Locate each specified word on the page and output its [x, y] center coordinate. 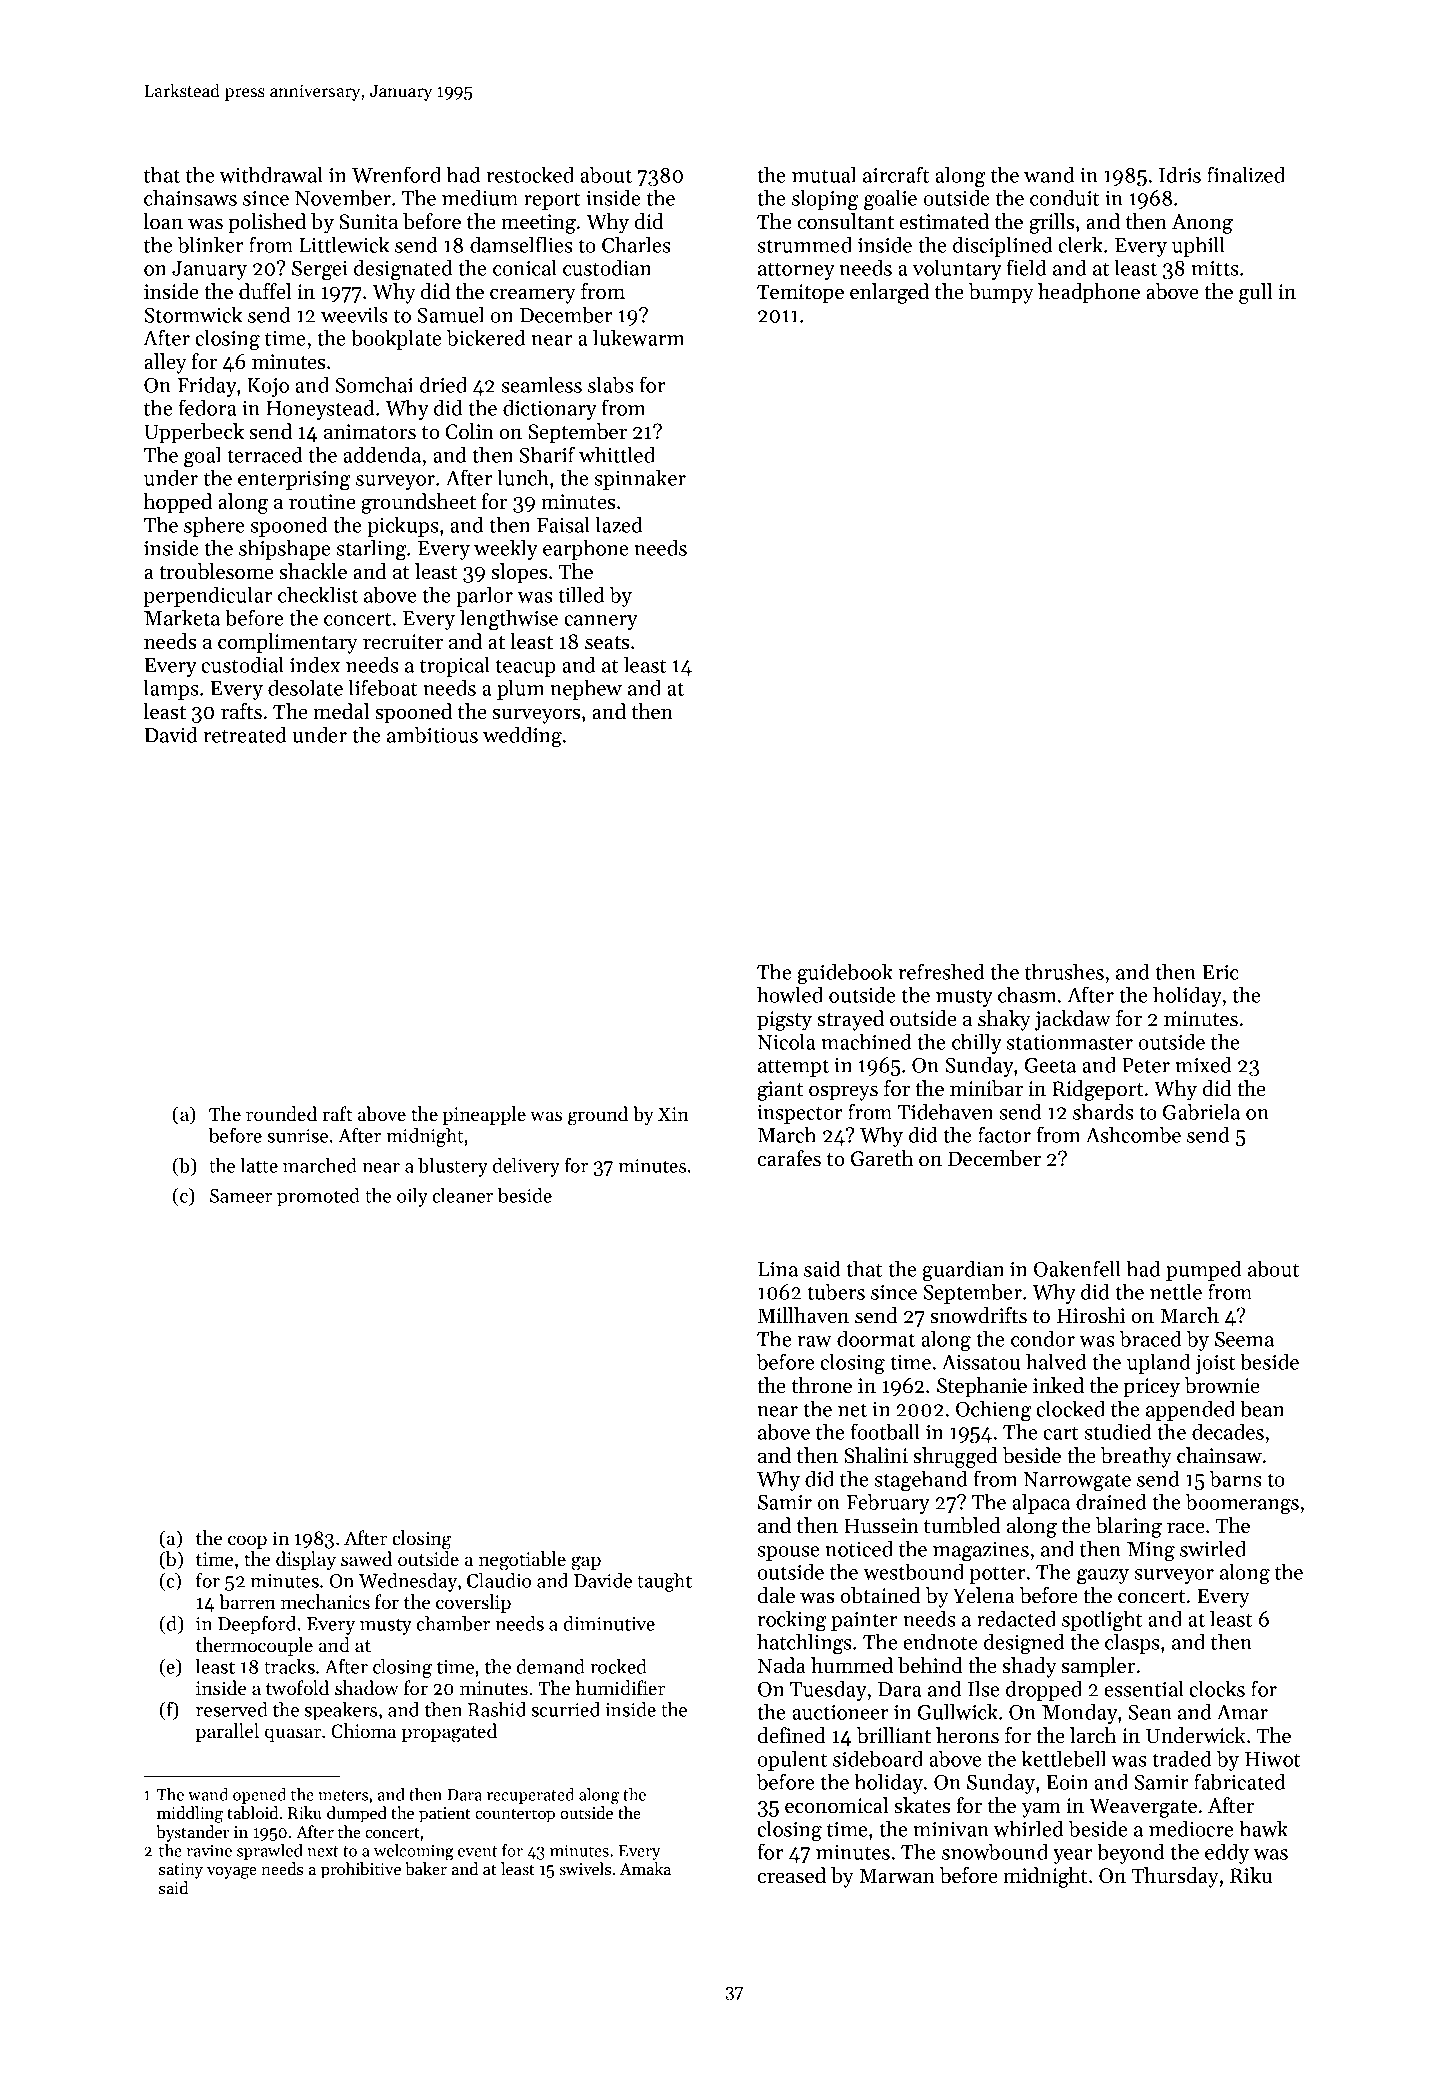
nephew [586, 689]
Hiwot [1273, 1759]
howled [790, 994]
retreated [245, 734]
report [552, 201]
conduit [1065, 197]
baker [426, 1868]
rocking [792, 1621]
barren [247, 1602]
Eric [1220, 972]
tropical [455, 666]
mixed [1203, 1064]
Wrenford [396, 174]
